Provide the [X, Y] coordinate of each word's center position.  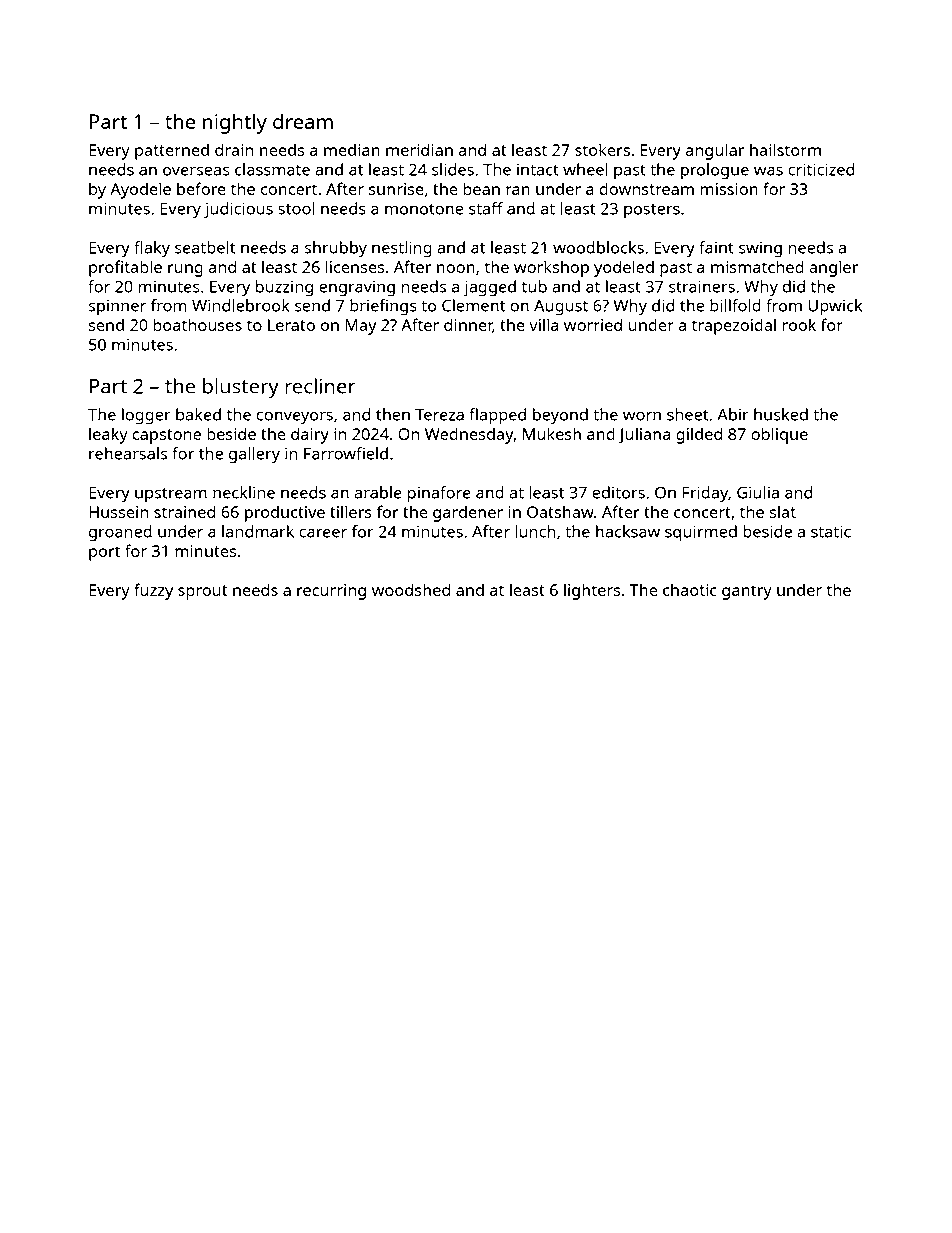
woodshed [411, 589]
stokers [602, 149]
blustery [241, 388]
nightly [235, 123]
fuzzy [153, 591]
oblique [779, 435]
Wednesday [469, 436]
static [831, 531]
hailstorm [785, 149]
